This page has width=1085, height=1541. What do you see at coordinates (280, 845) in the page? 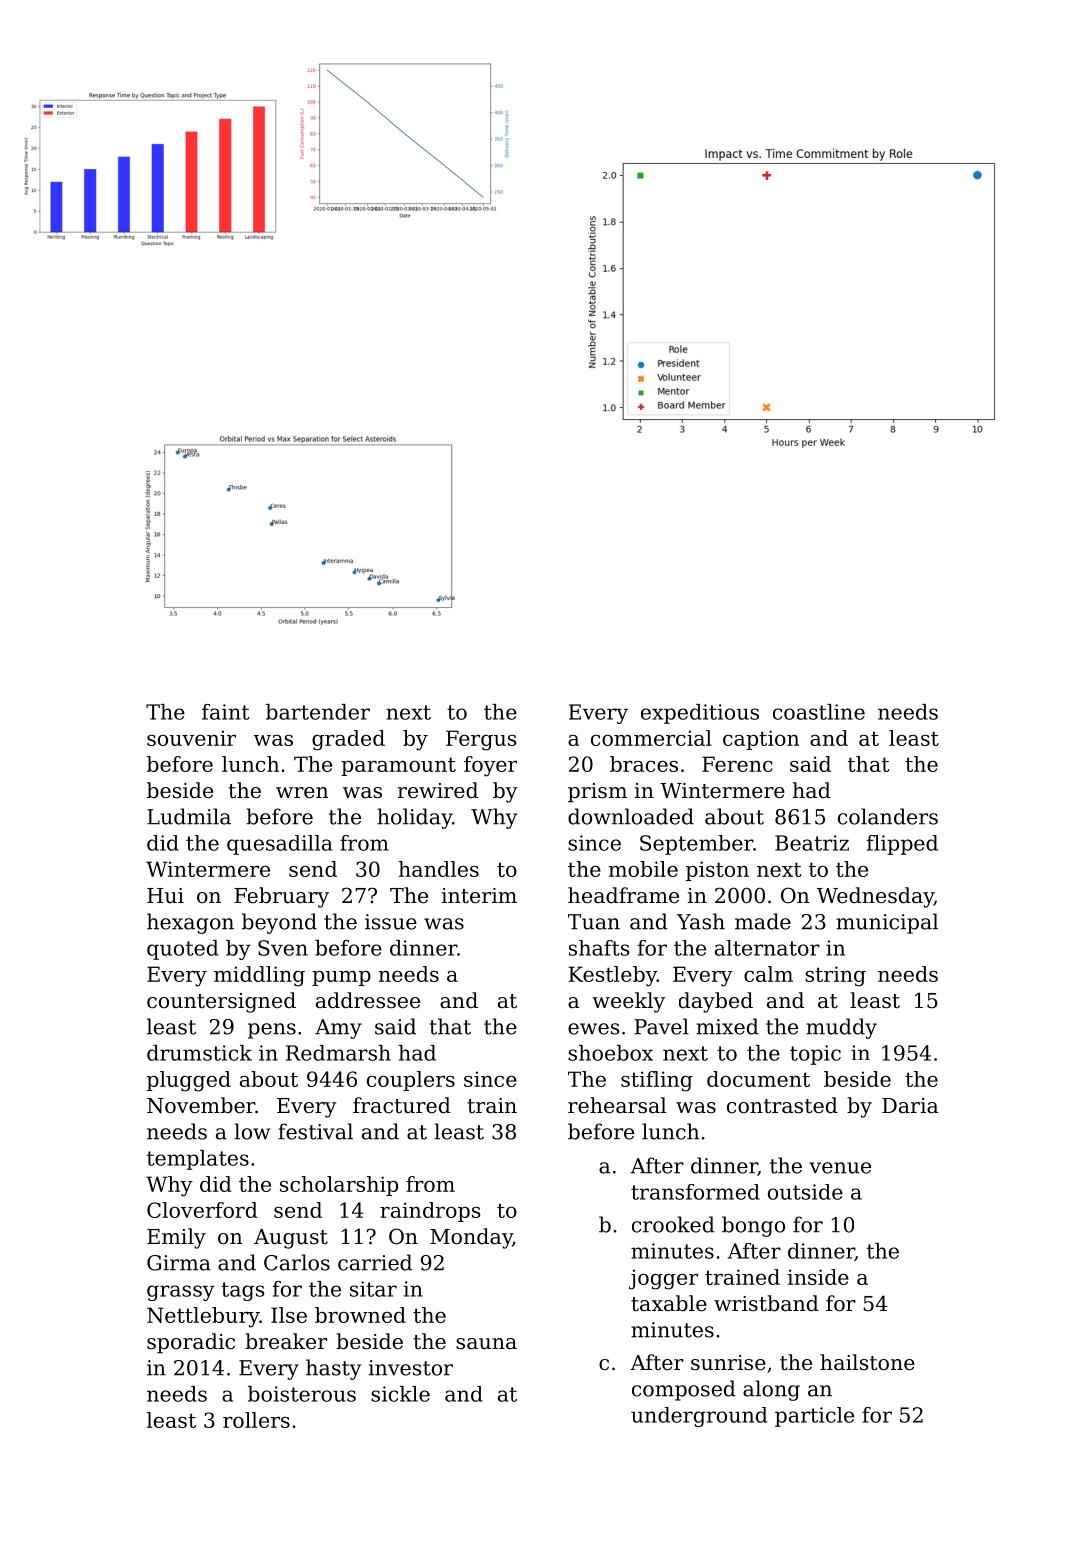
I see `quesadilla` at bounding box center [280, 845].
